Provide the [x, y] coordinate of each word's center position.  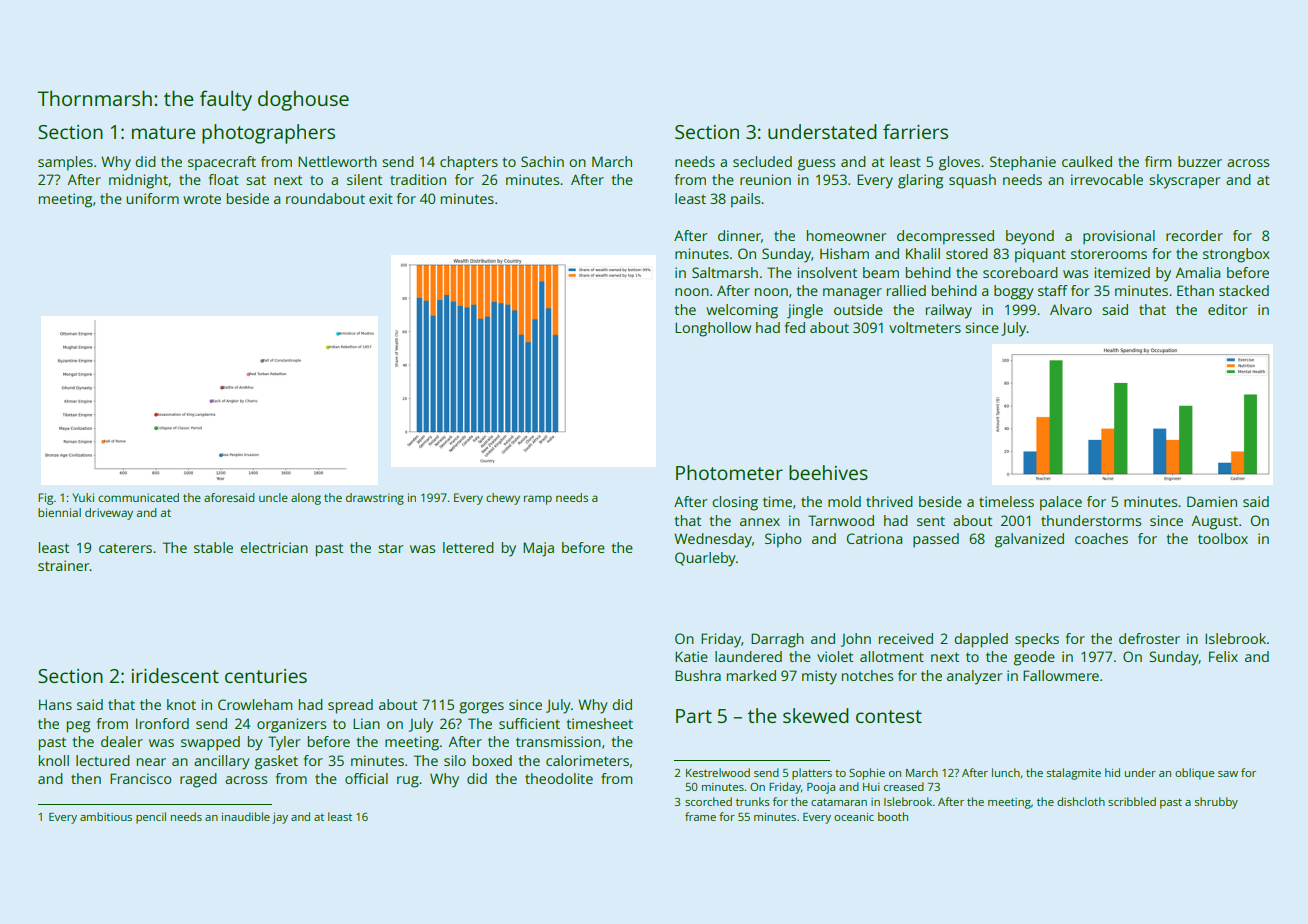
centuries [266, 676]
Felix [1223, 656]
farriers [915, 131]
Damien [1212, 501]
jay [280, 818]
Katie [691, 656]
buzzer [1200, 161]
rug [408, 782]
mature [164, 132]
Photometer [729, 472]
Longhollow [713, 329]
